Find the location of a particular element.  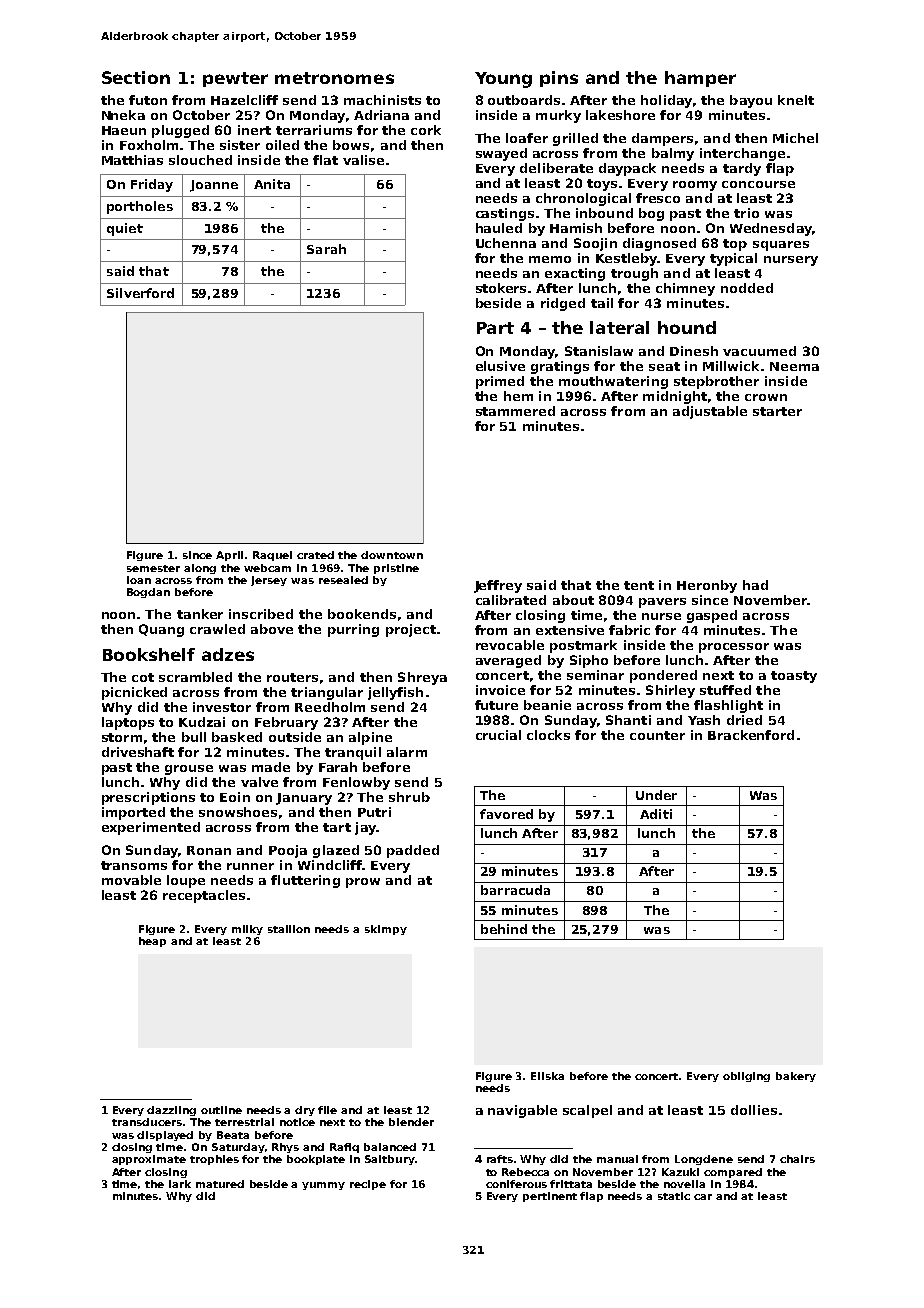

cork is located at coordinates (426, 130).
